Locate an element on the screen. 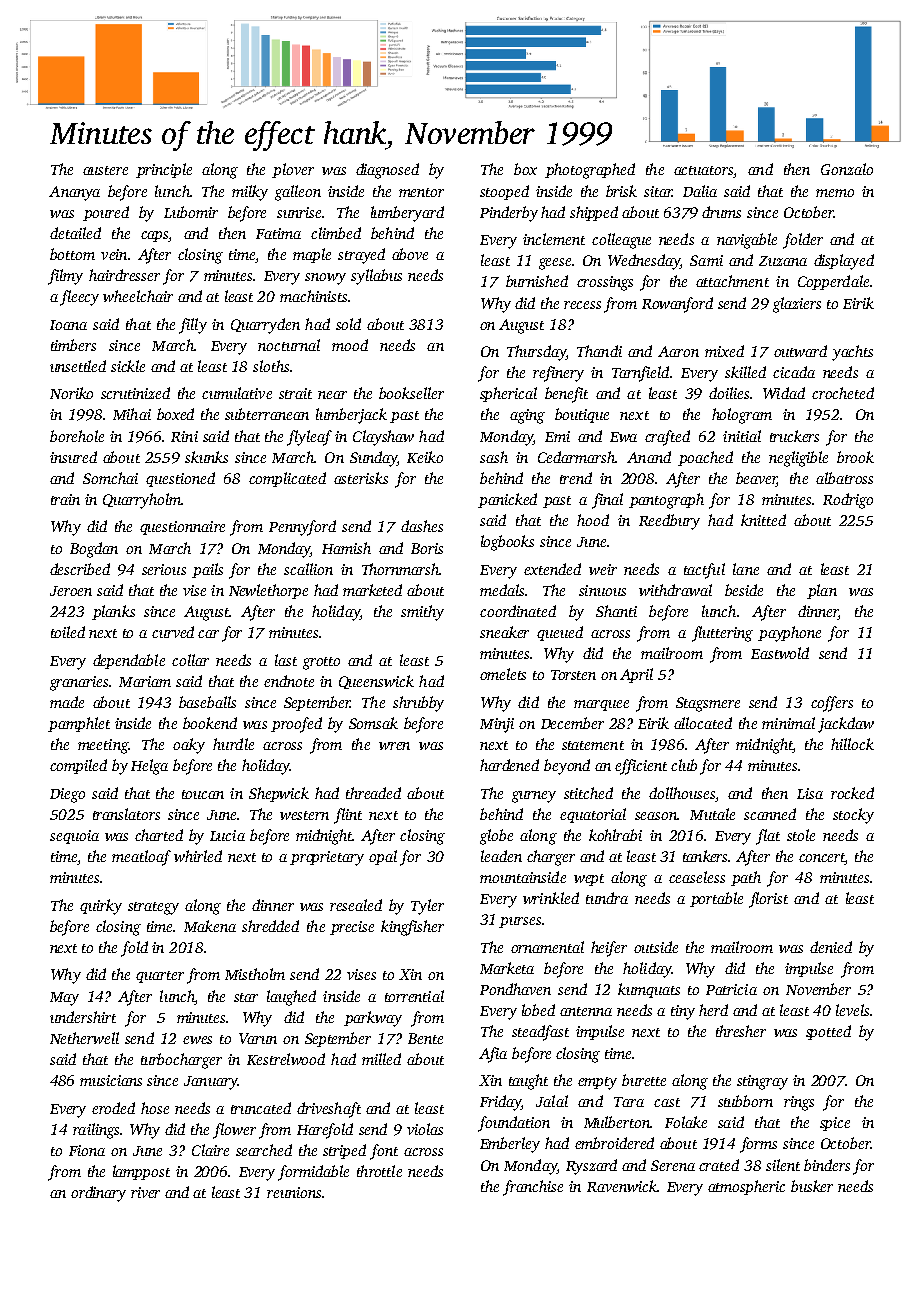  kingfisher is located at coordinates (412, 928).
